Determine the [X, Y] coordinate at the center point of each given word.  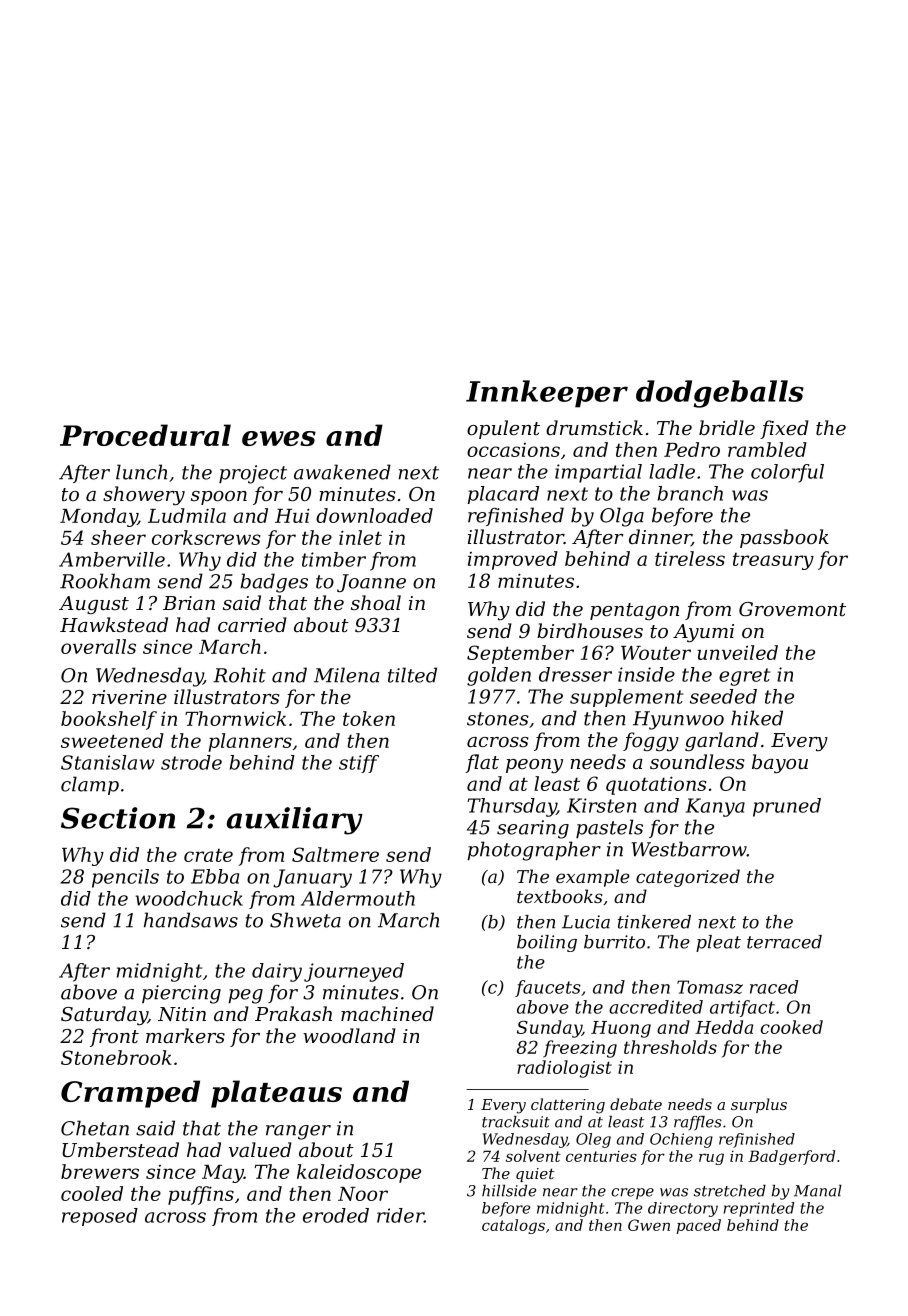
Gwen [649, 1225]
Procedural [145, 435]
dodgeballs [720, 394]
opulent [503, 429]
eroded [336, 1215]
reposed [100, 1217]
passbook [784, 538]
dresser [575, 674]
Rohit [239, 675]
